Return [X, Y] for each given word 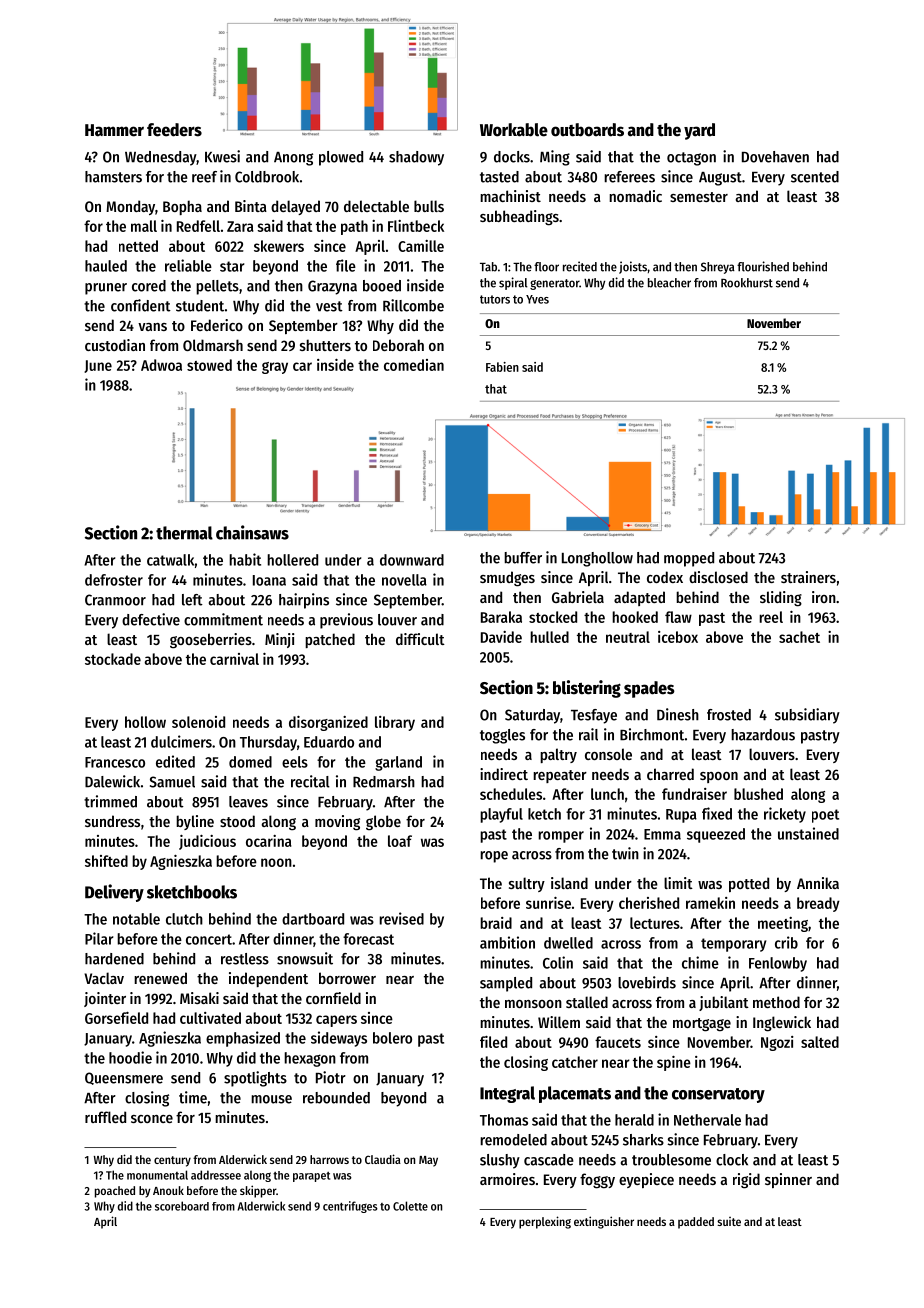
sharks [643, 1140]
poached [115, 1192]
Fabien [502, 367]
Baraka [501, 617]
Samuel [172, 782]
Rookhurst [747, 283]
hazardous [763, 735]
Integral [507, 1094]
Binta [251, 206]
